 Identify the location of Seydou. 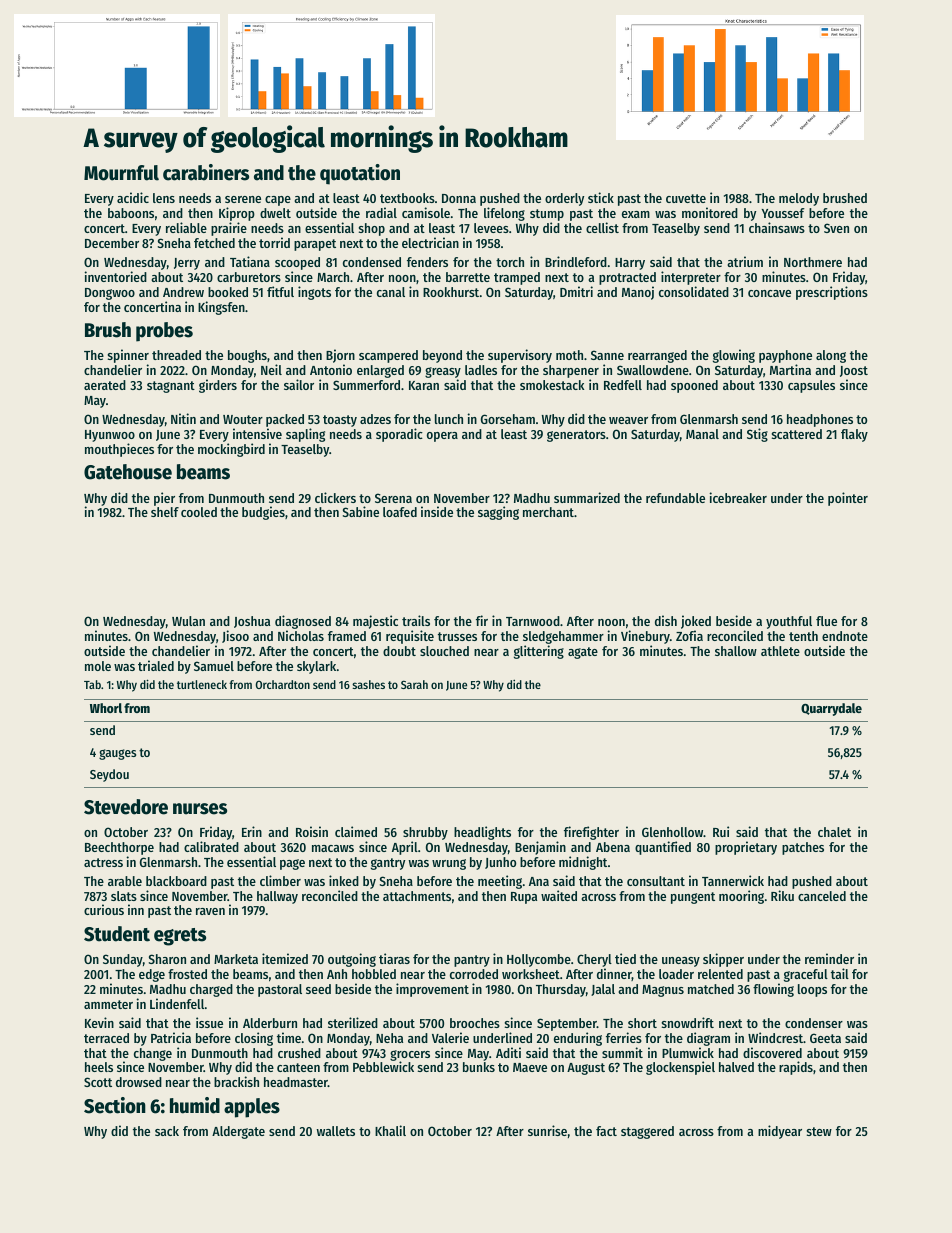
(109, 775).
